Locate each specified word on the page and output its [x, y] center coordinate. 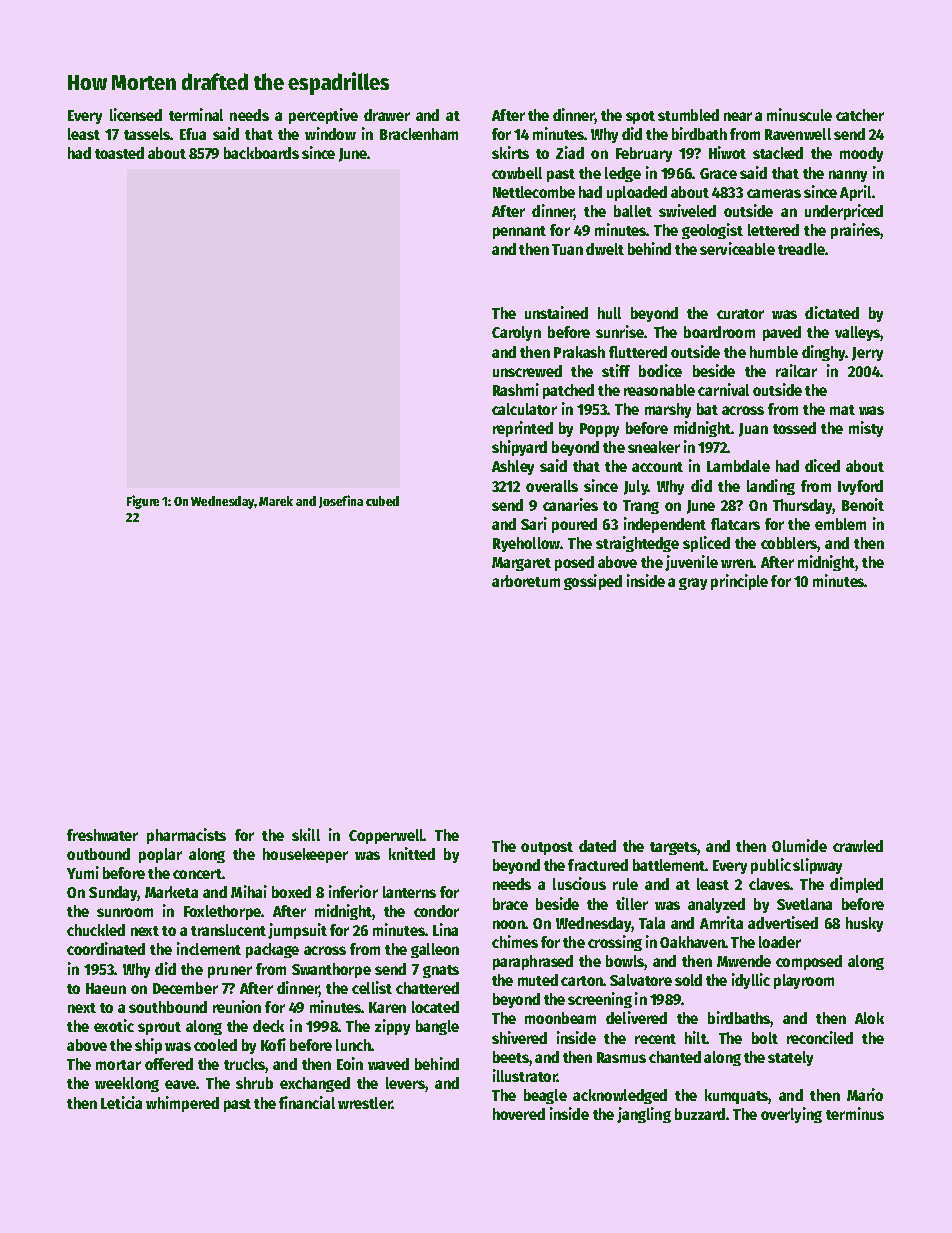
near [738, 116]
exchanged [315, 1084]
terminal [196, 114]
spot [640, 117]
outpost [547, 848]
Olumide [799, 845]
